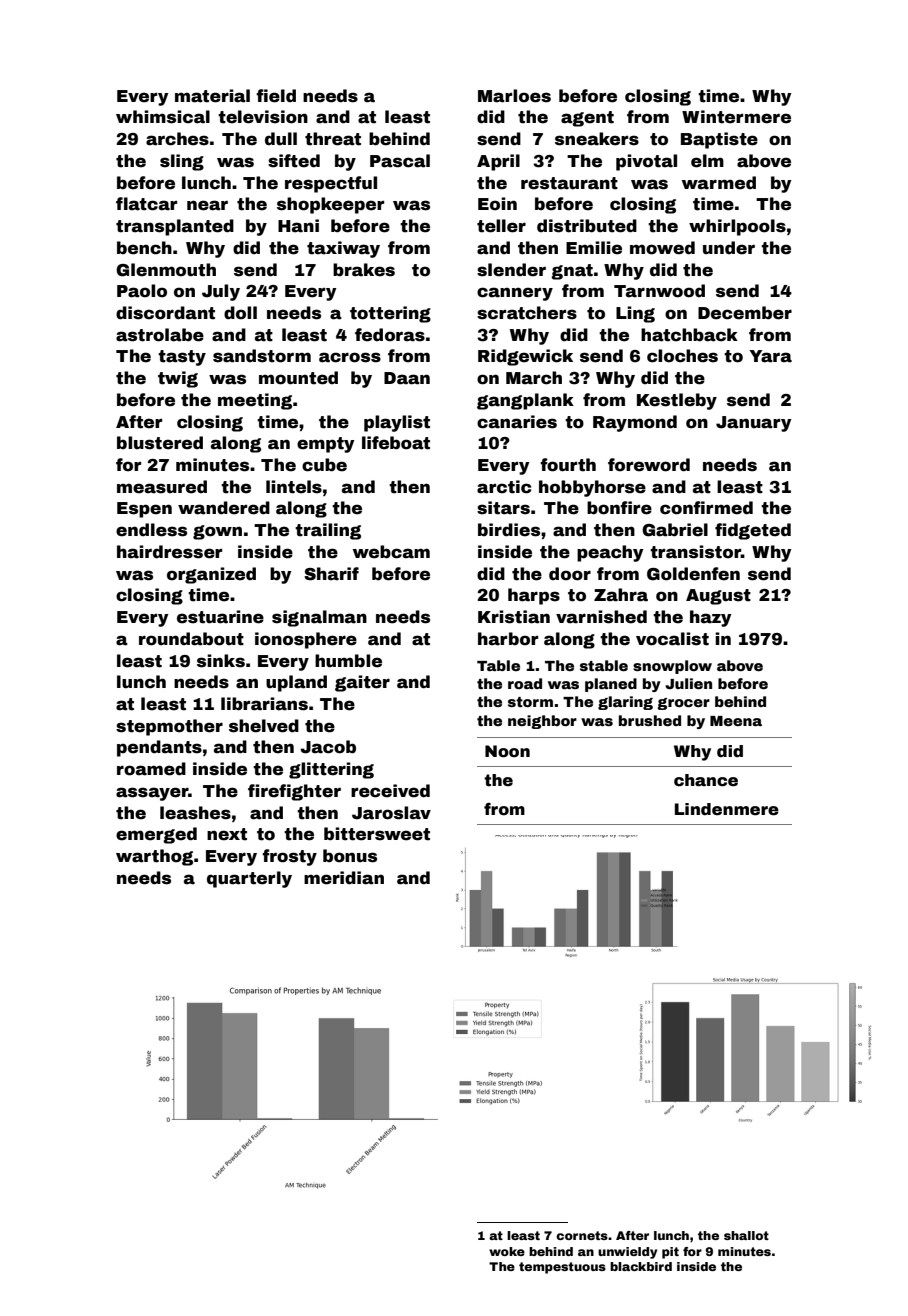 The height and width of the document is (1316, 908). Describe the element at coordinates (264, 726) in the document. I see `shelved` at that location.
